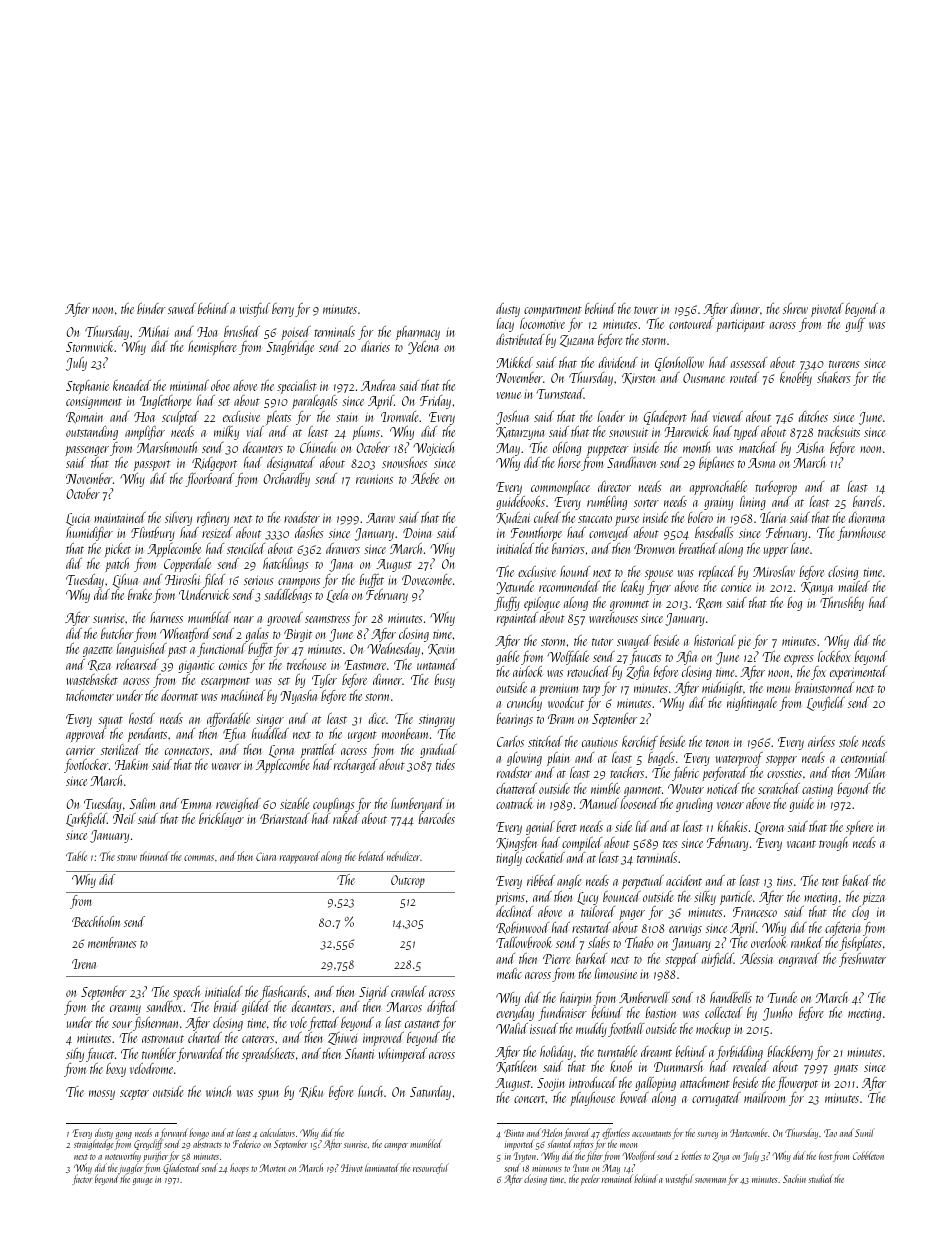 The image size is (952, 1233). I want to click on Romain, so click(84, 417).
